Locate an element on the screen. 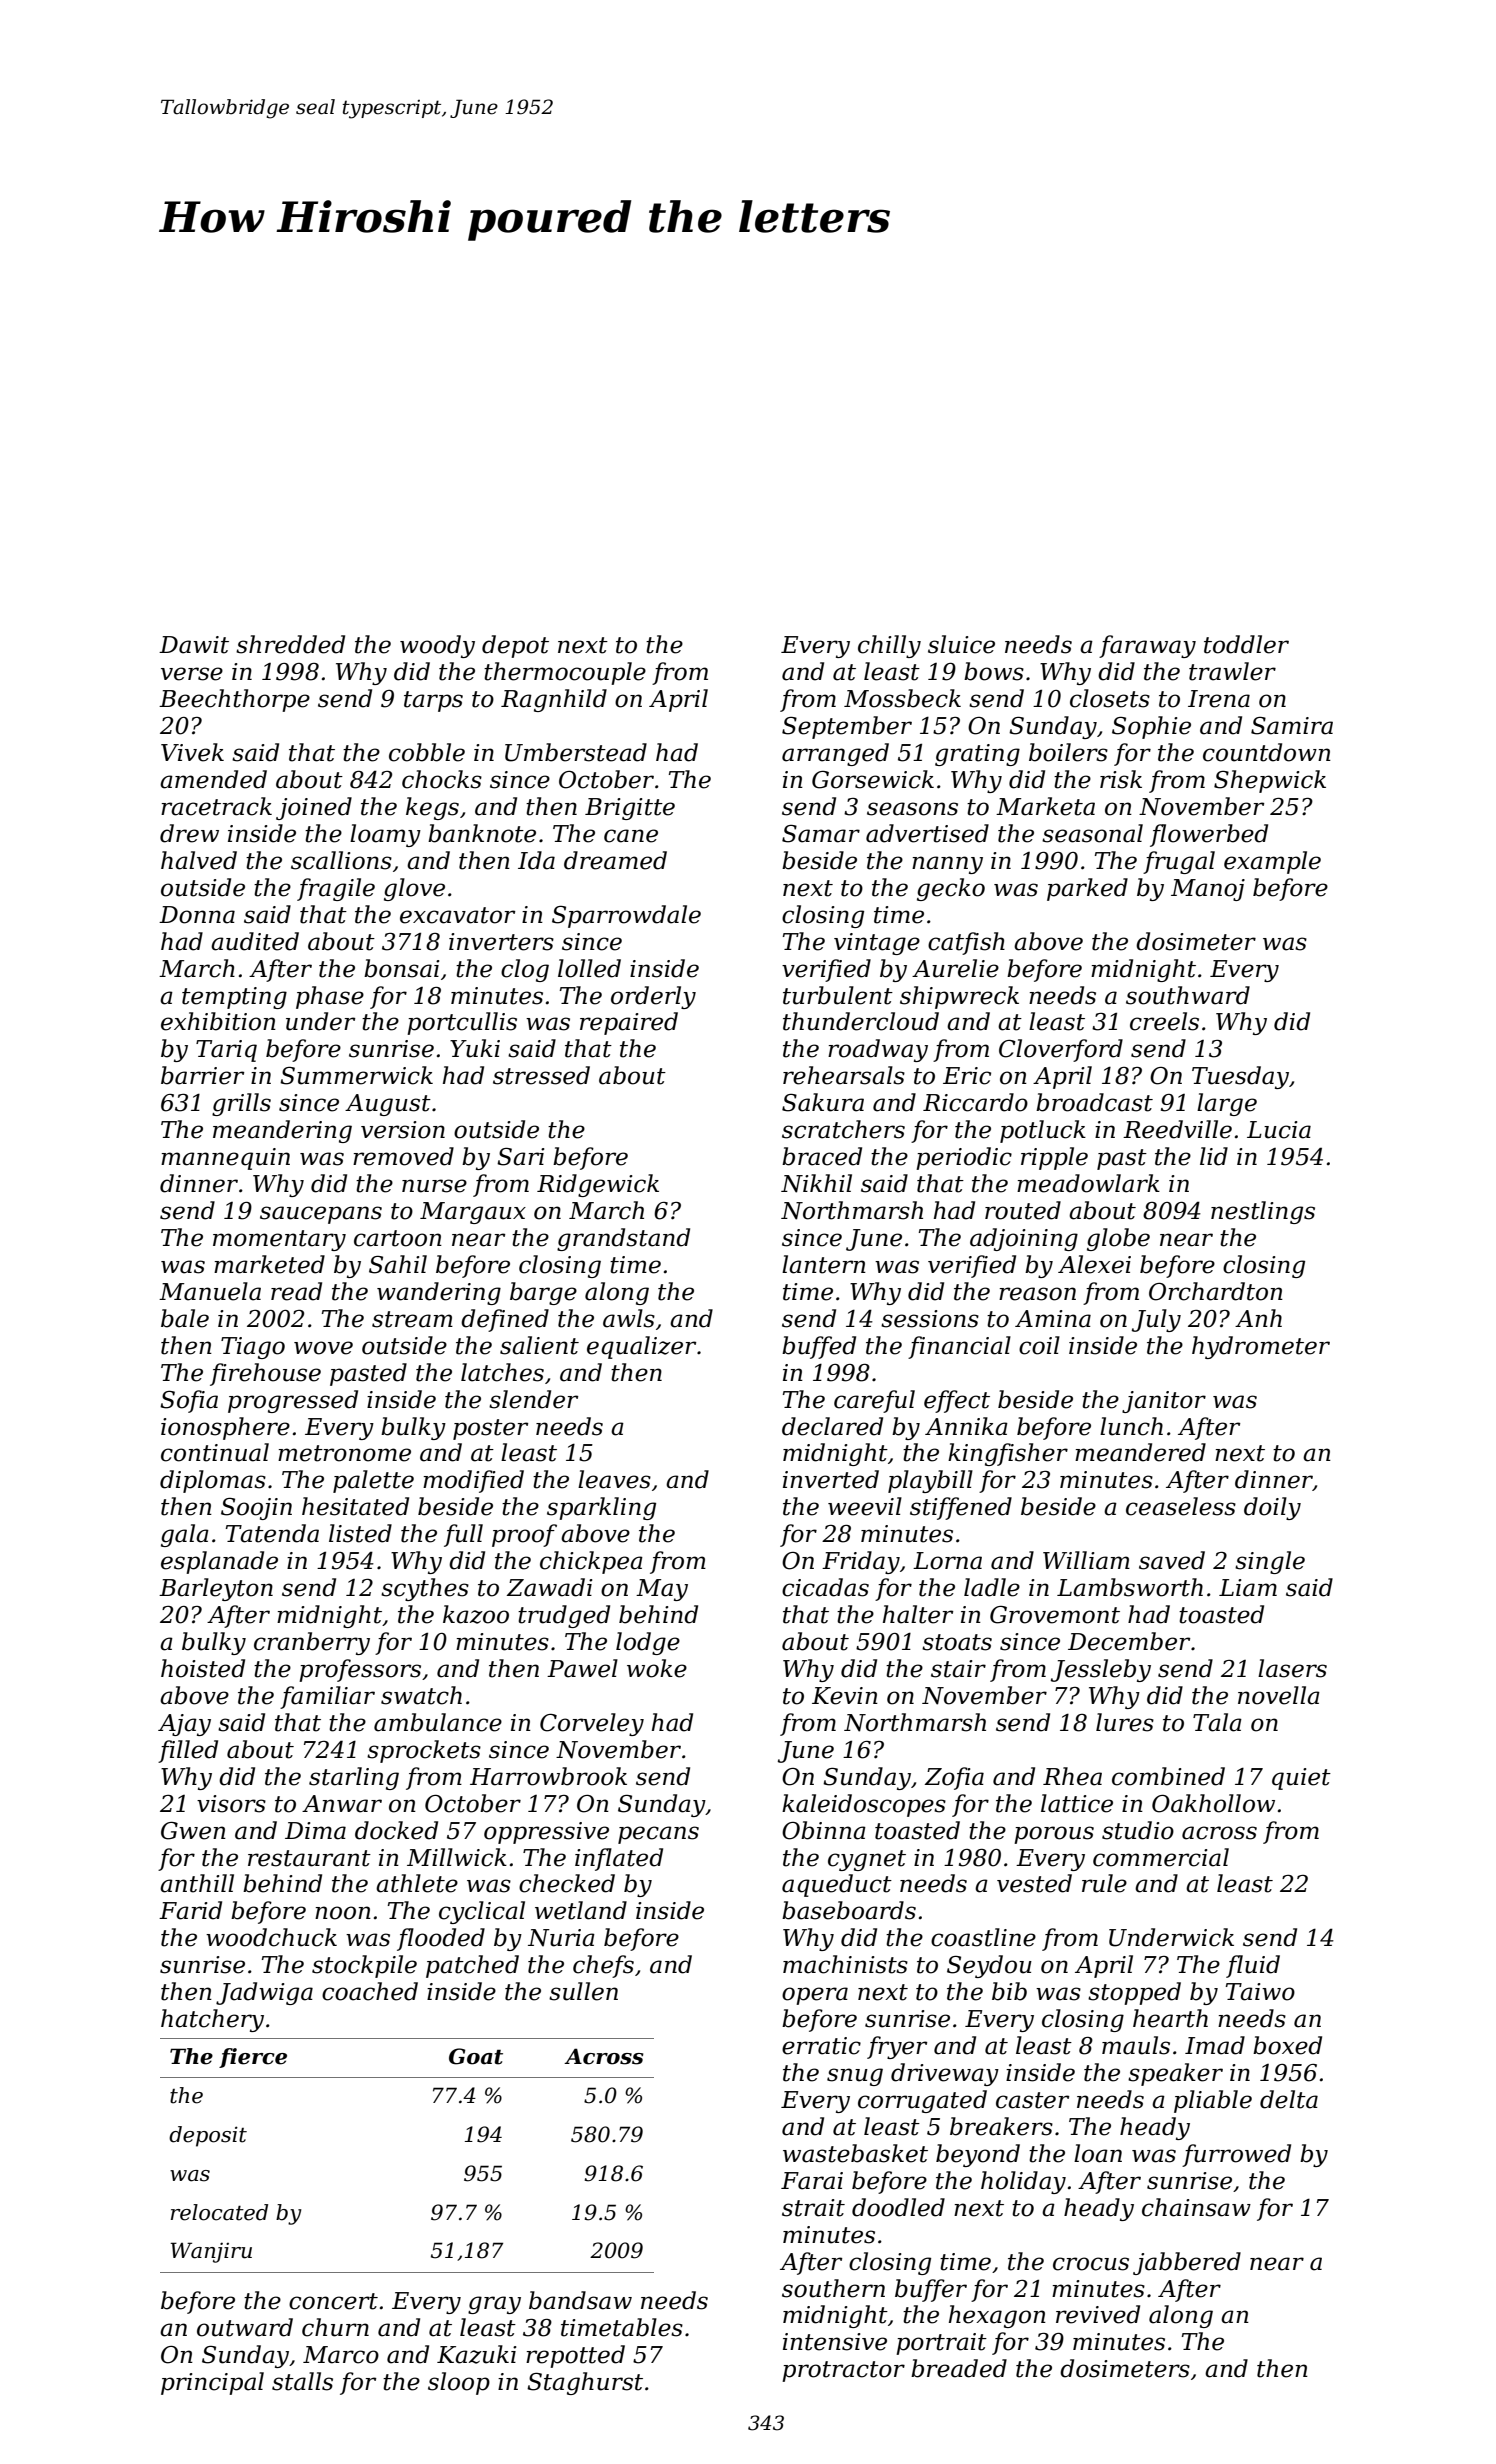 The width and height of the screenshot is (1496, 2464). cobble is located at coordinates (427, 752).
